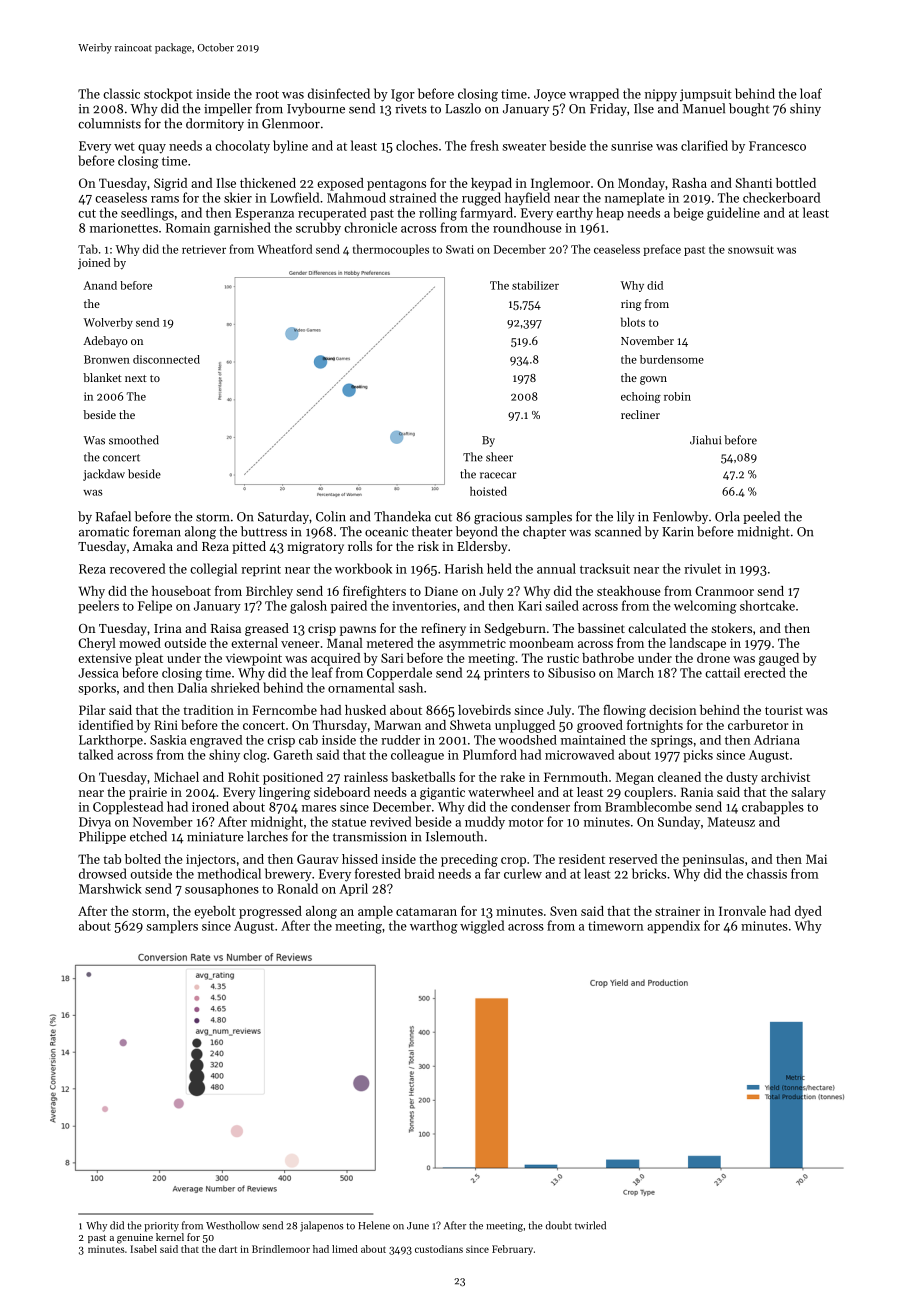 Image resolution: width=908 pixels, height=1316 pixels. What do you see at coordinates (439, 1249) in the screenshot?
I see `custodians` at bounding box center [439, 1249].
